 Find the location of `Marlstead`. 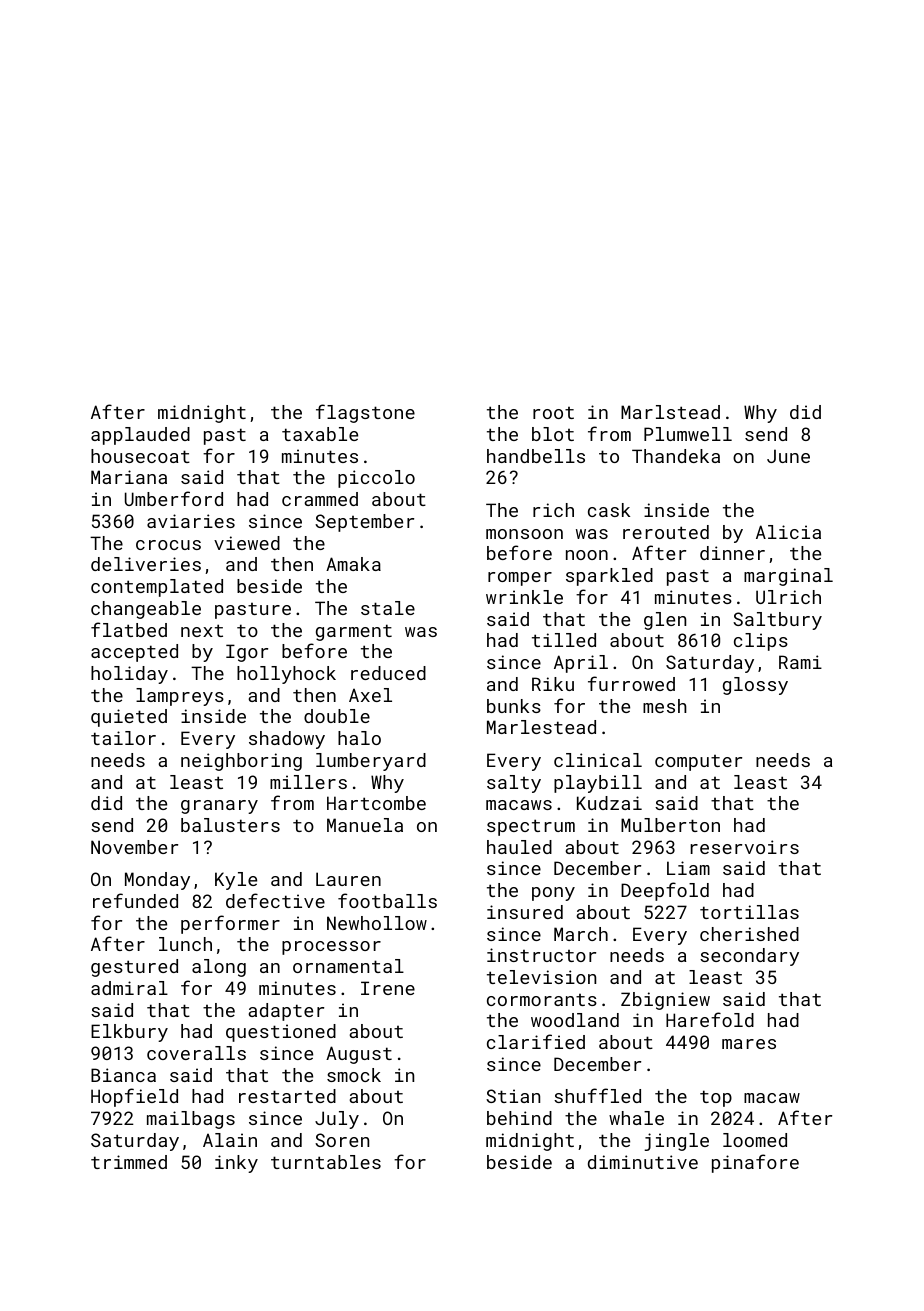

Marlstead is located at coordinates (670, 412).
